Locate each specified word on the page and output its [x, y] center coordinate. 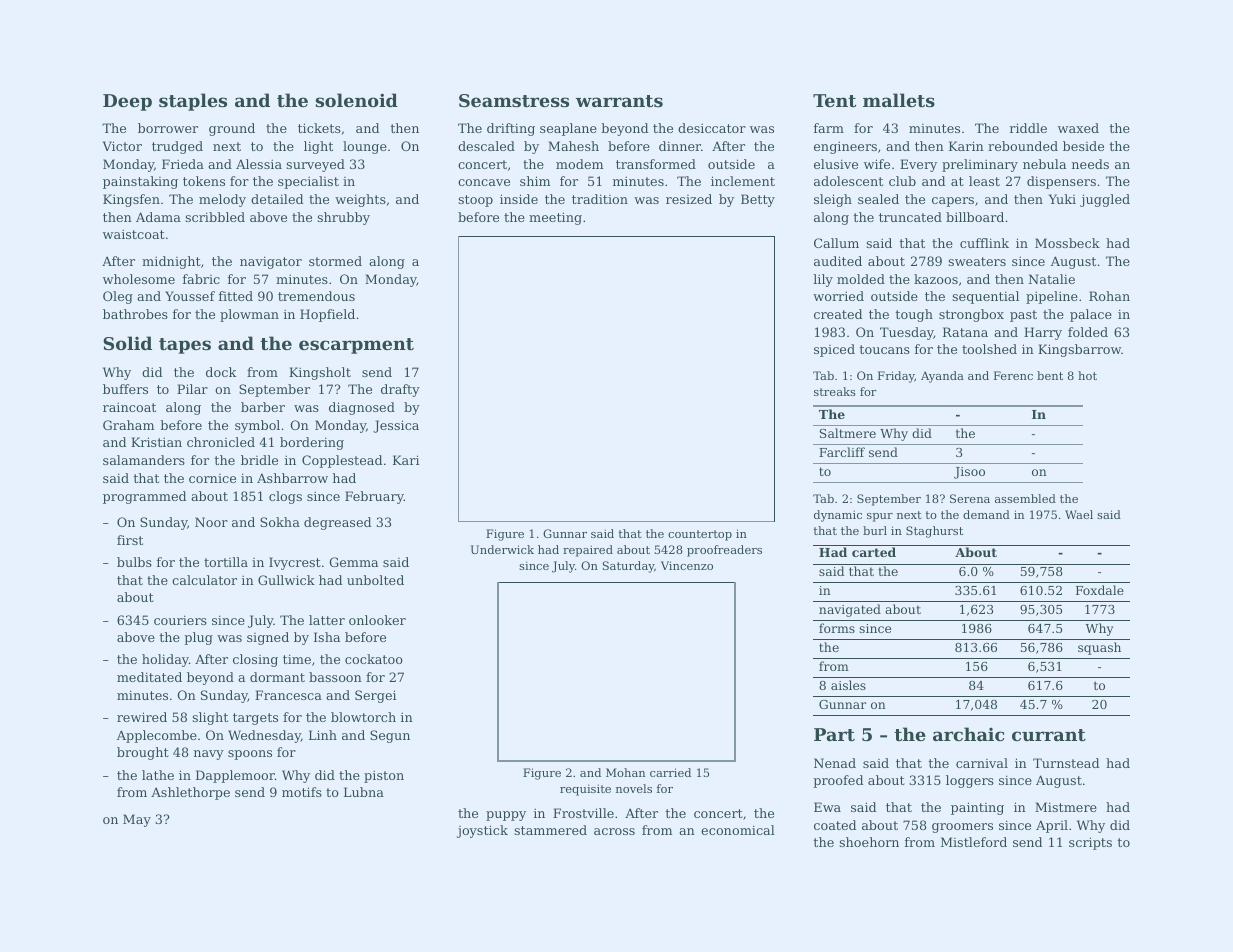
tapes [185, 346]
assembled [1025, 498]
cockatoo [374, 659]
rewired [142, 717]
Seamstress [514, 100]
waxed [1078, 128]
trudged [177, 147]
